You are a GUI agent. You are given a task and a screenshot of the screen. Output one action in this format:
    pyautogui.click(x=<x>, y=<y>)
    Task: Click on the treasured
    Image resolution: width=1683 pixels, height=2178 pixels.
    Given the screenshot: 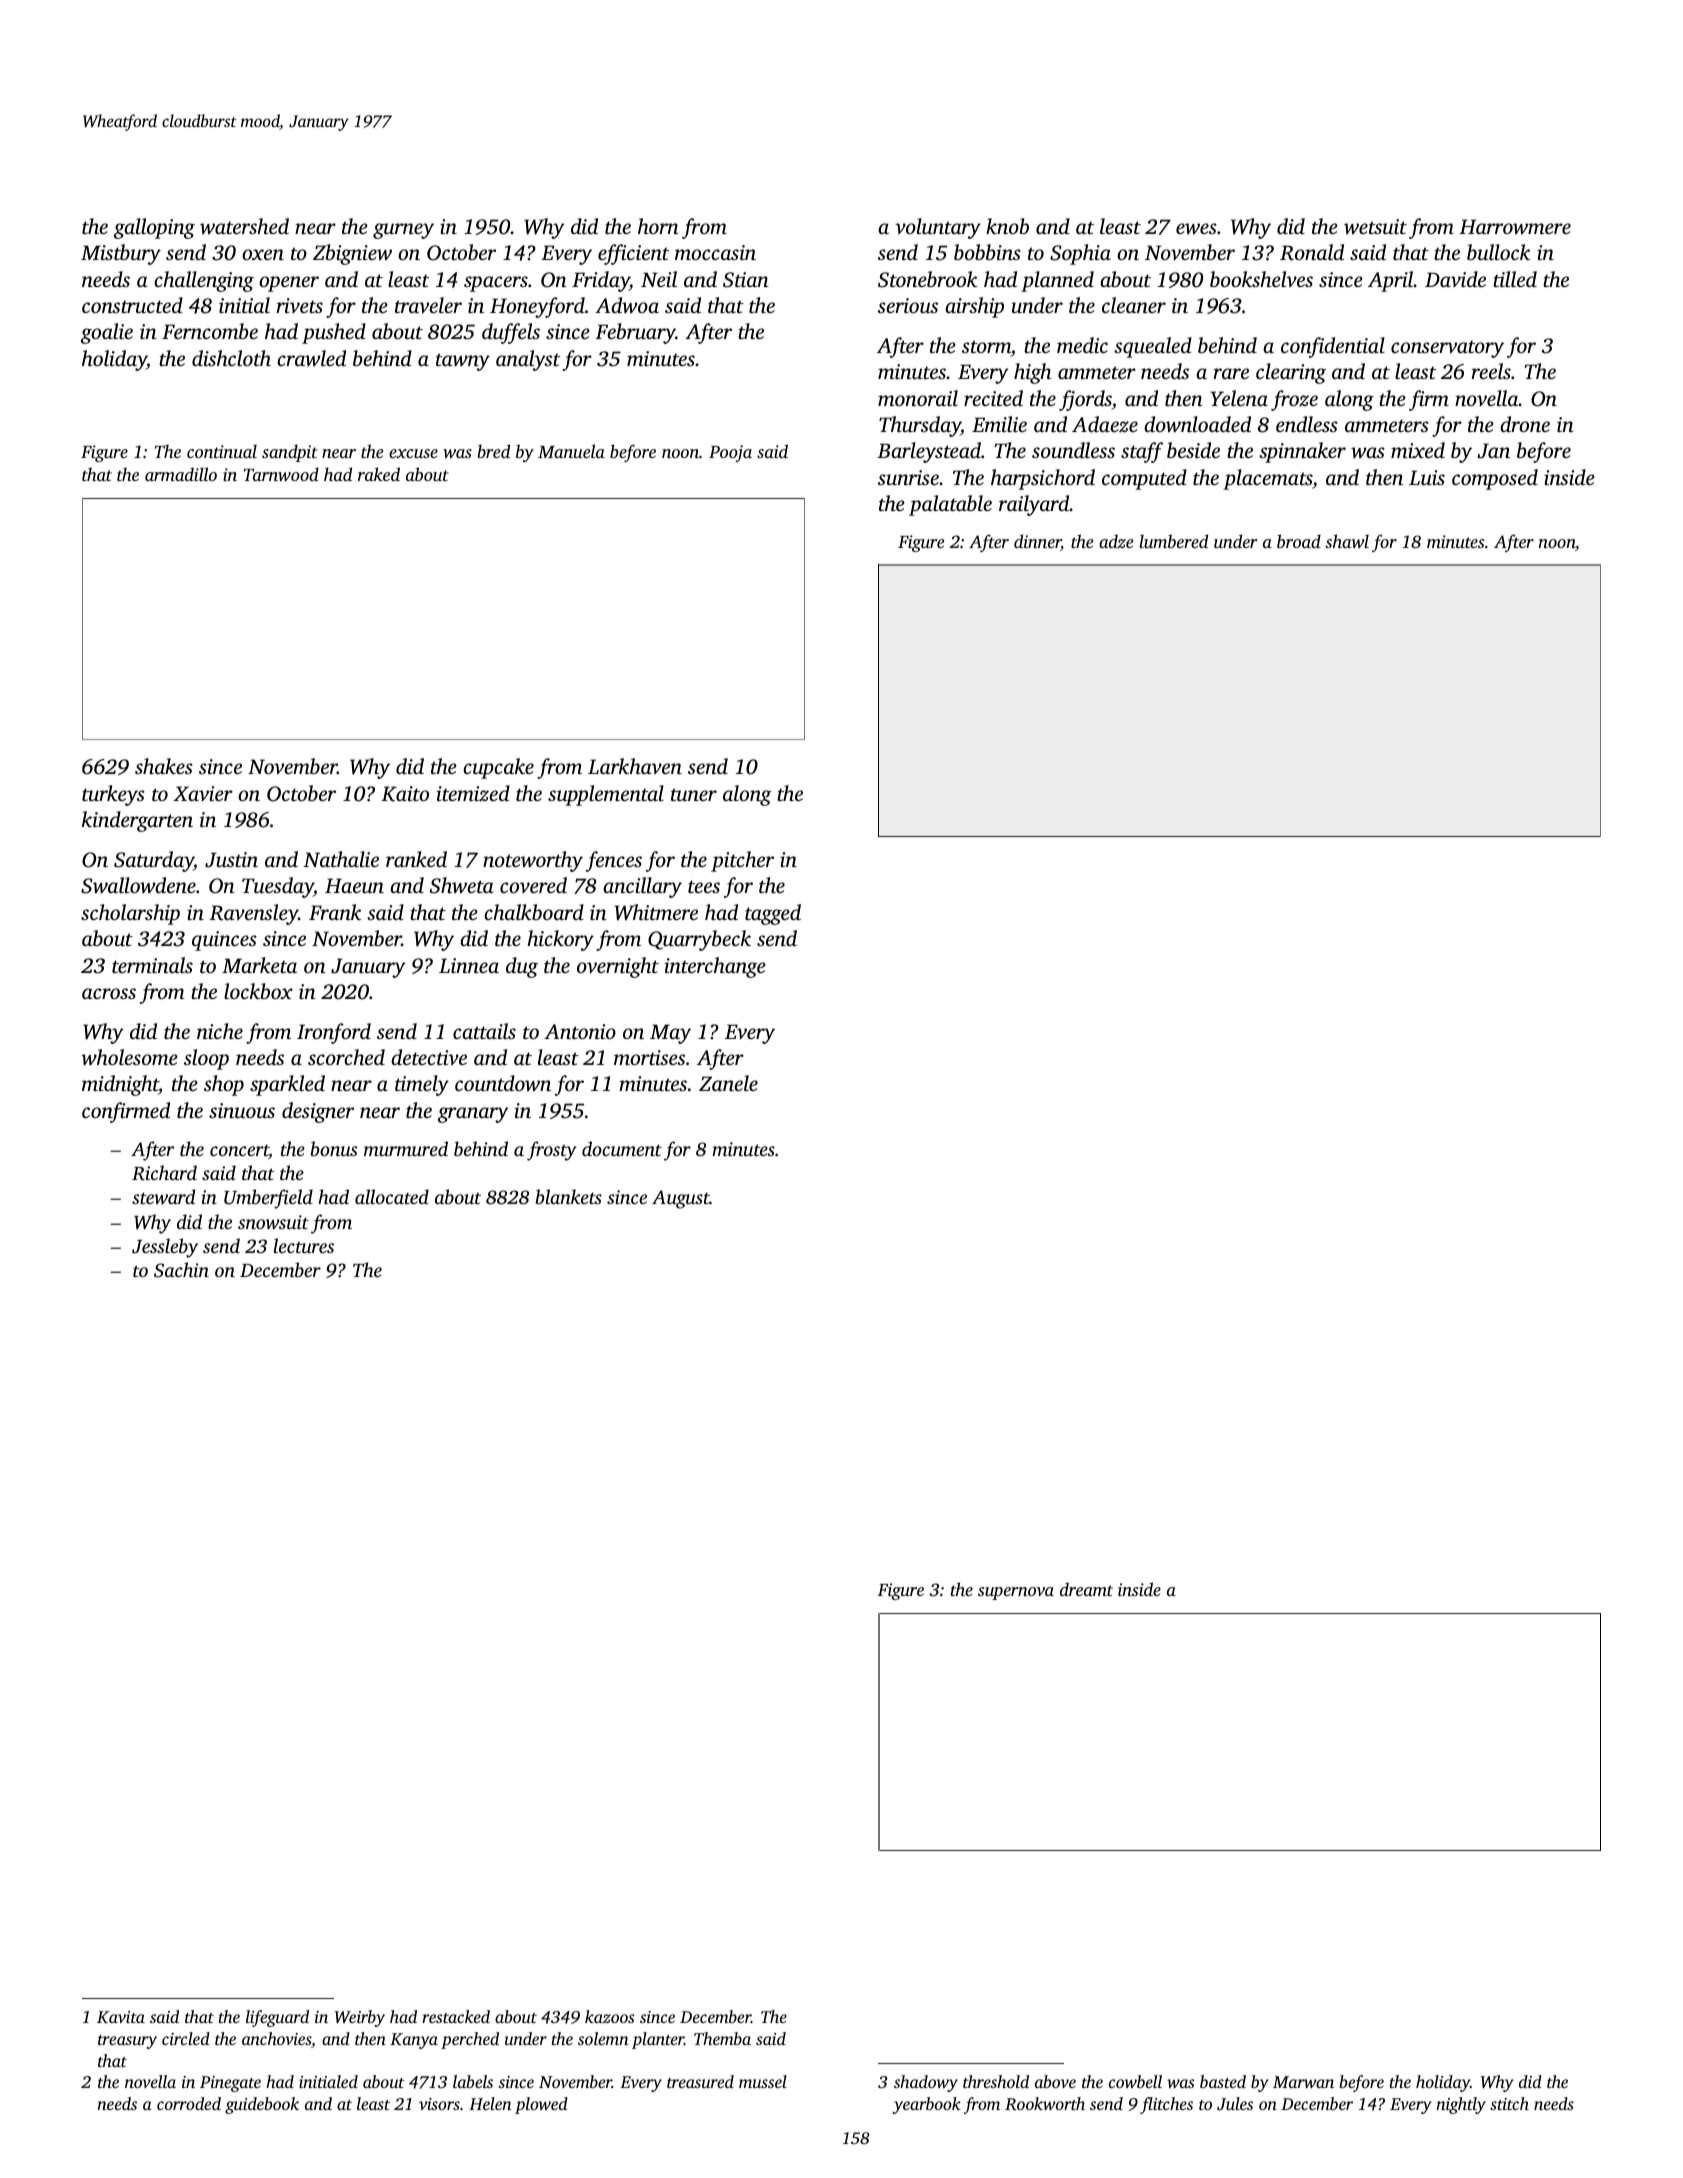 What is the action you would take?
    pyautogui.click(x=700, y=2081)
